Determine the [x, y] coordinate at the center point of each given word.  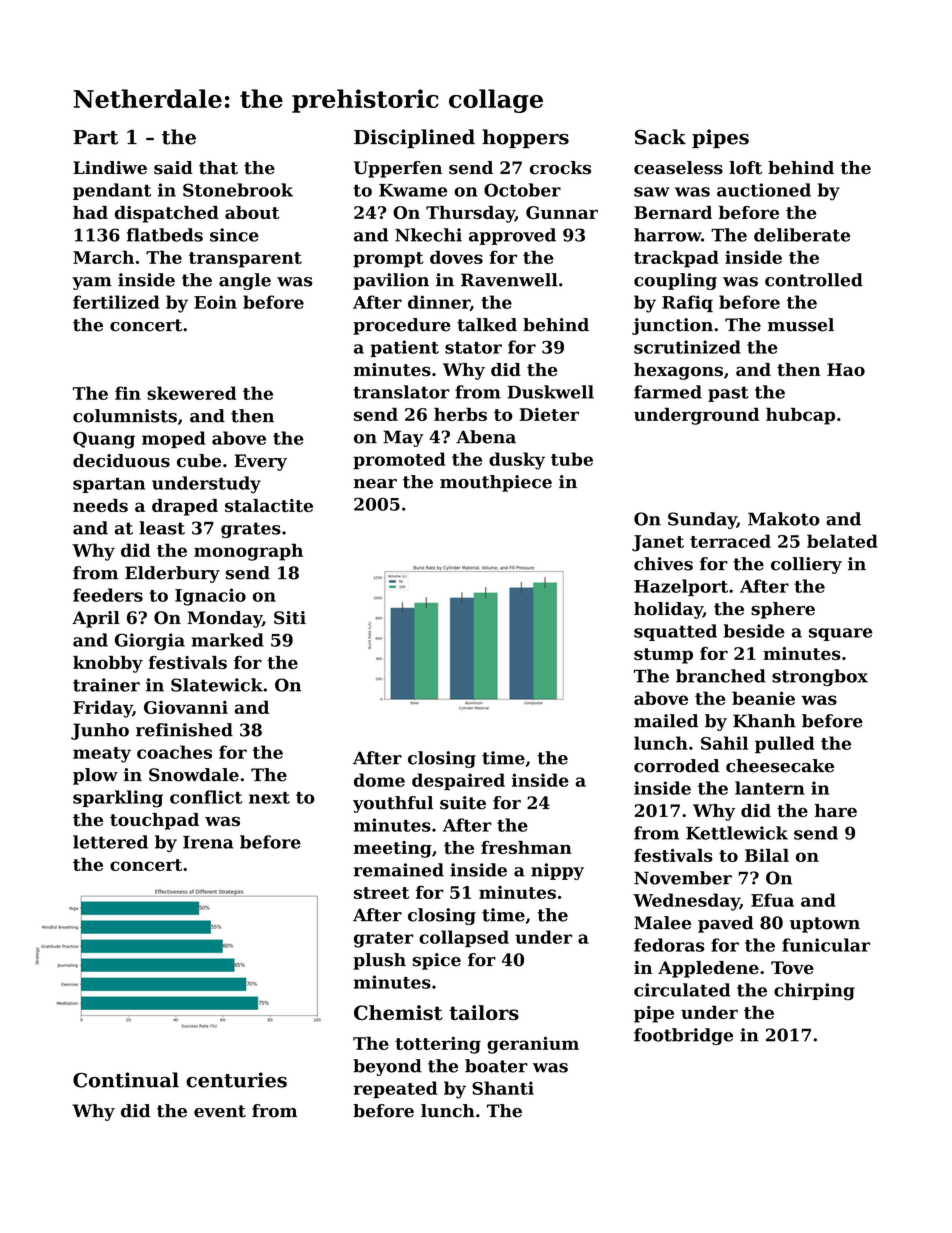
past [728, 394]
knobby [108, 664]
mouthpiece [496, 483]
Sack [660, 137]
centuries [236, 1080]
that [218, 168]
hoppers [525, 138]
